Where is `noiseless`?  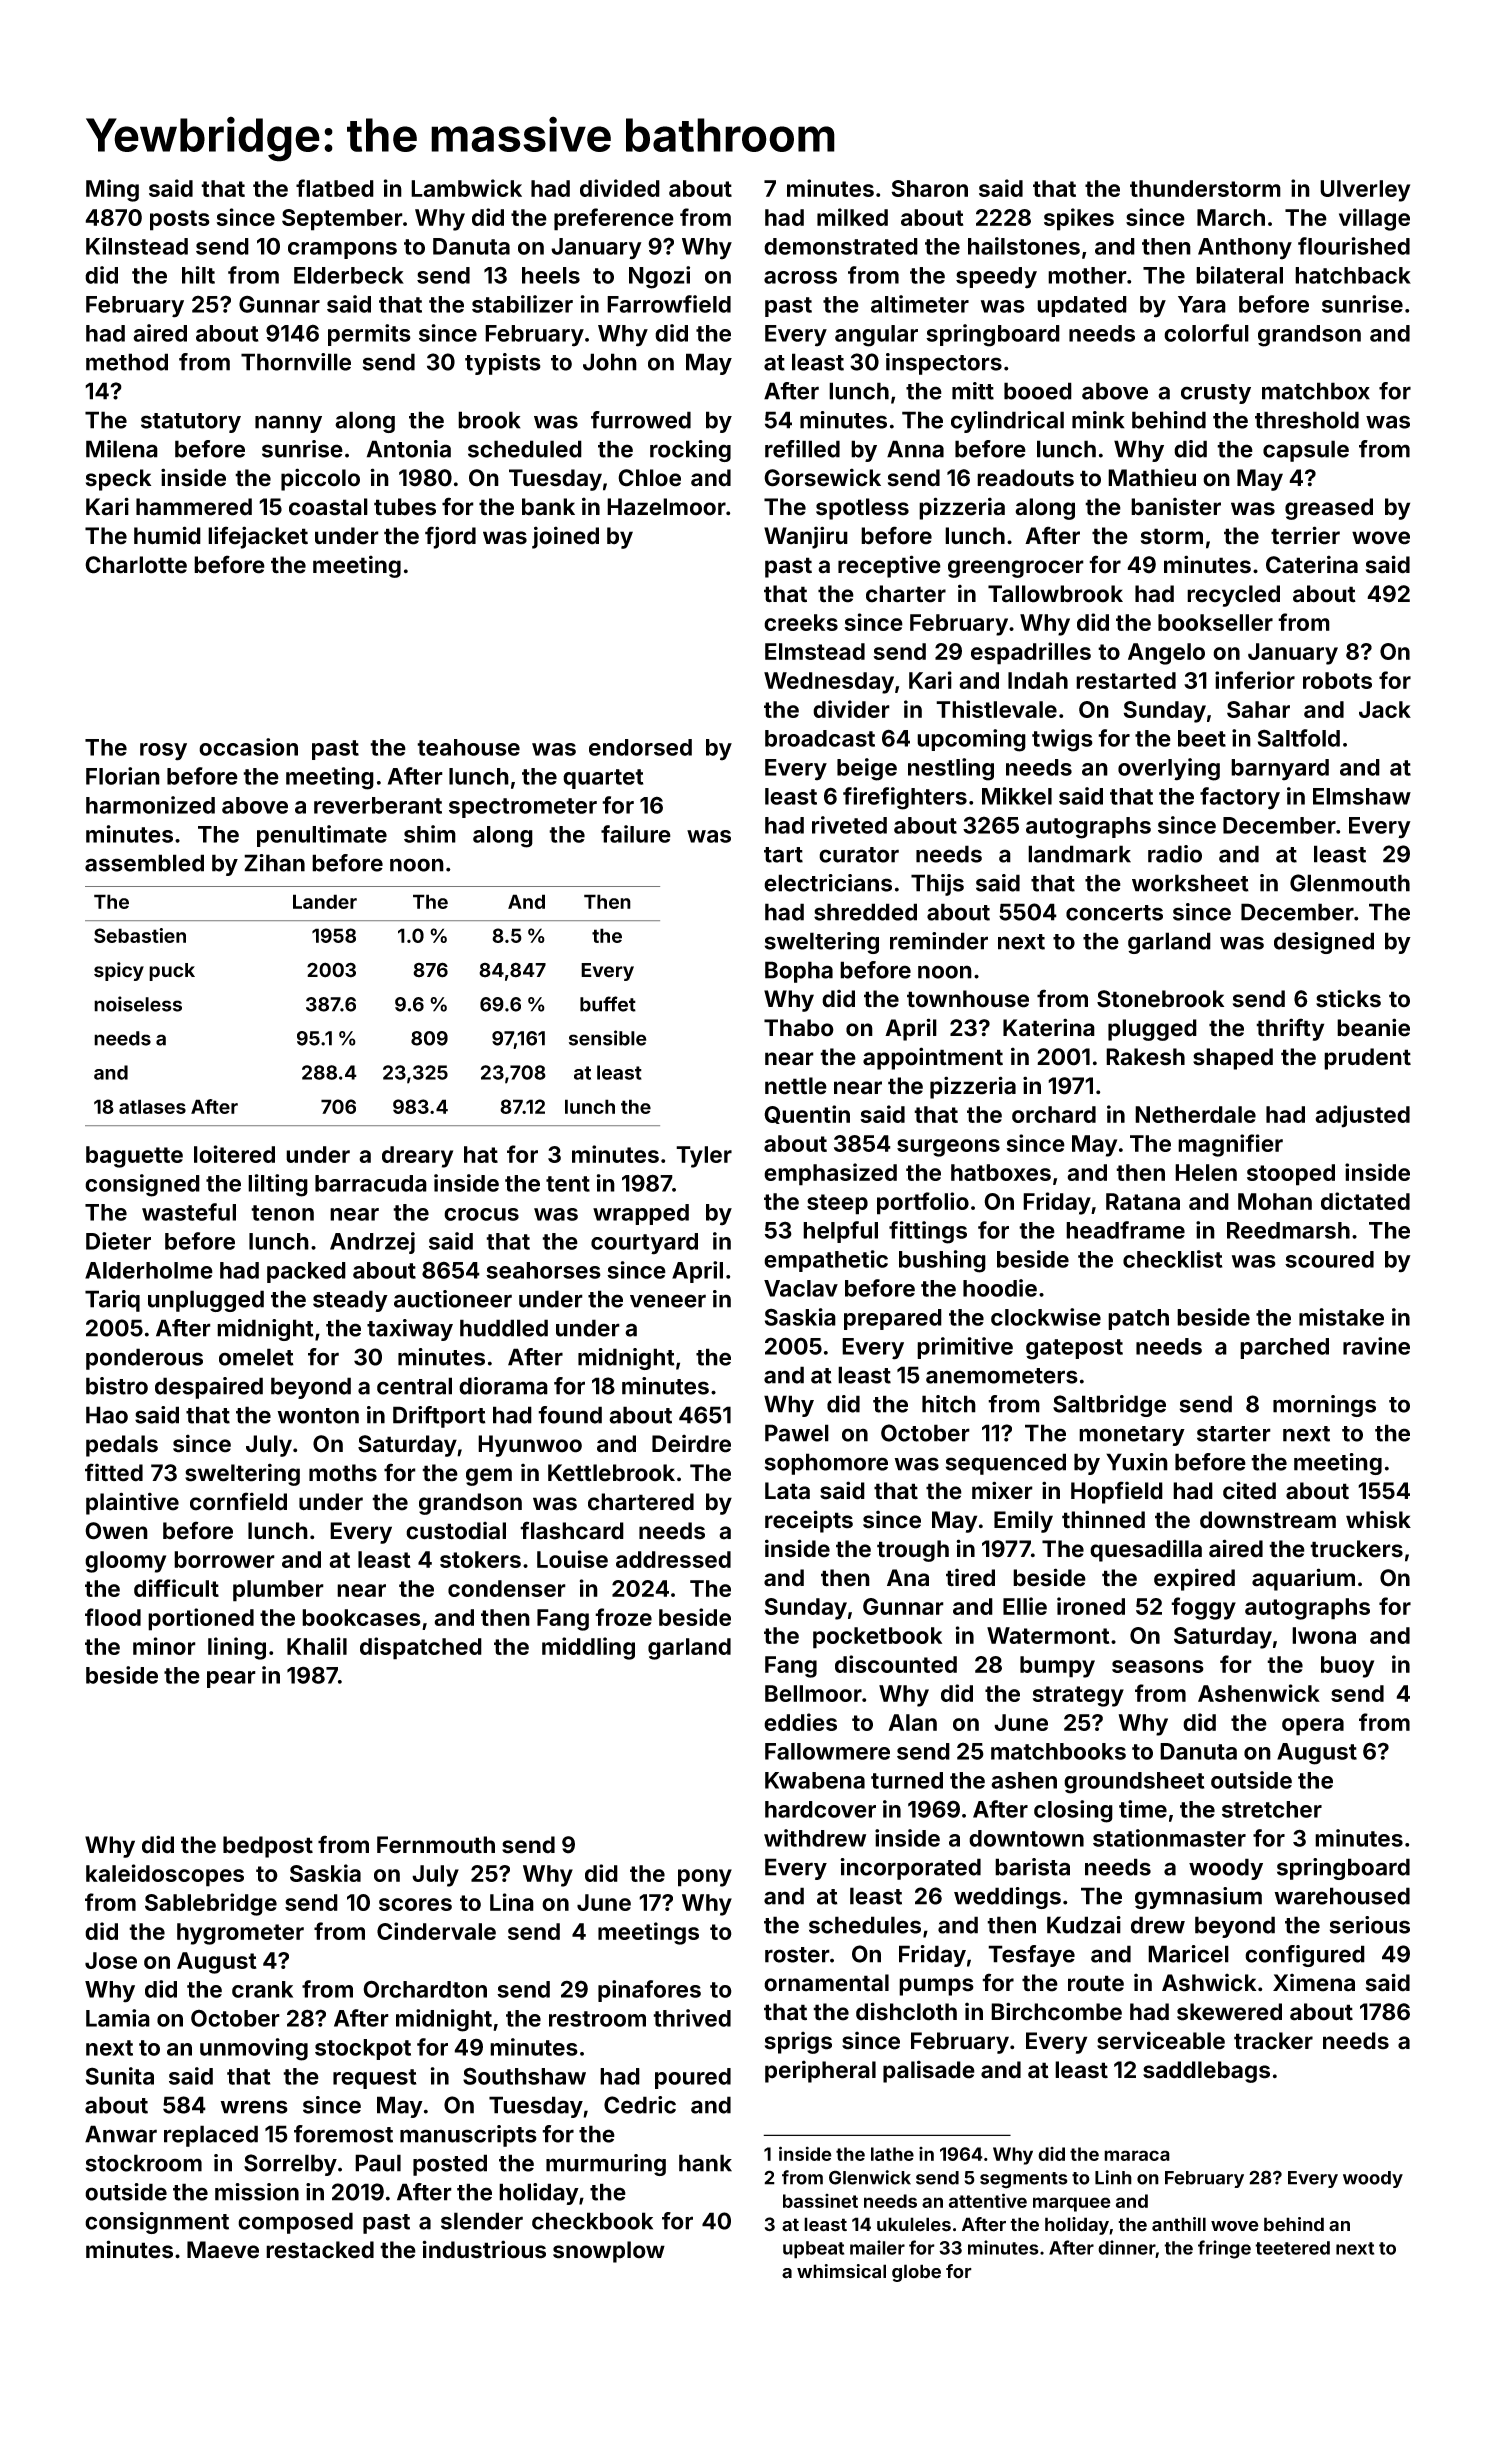 noiseless is located at coordinates (138, 1004).
